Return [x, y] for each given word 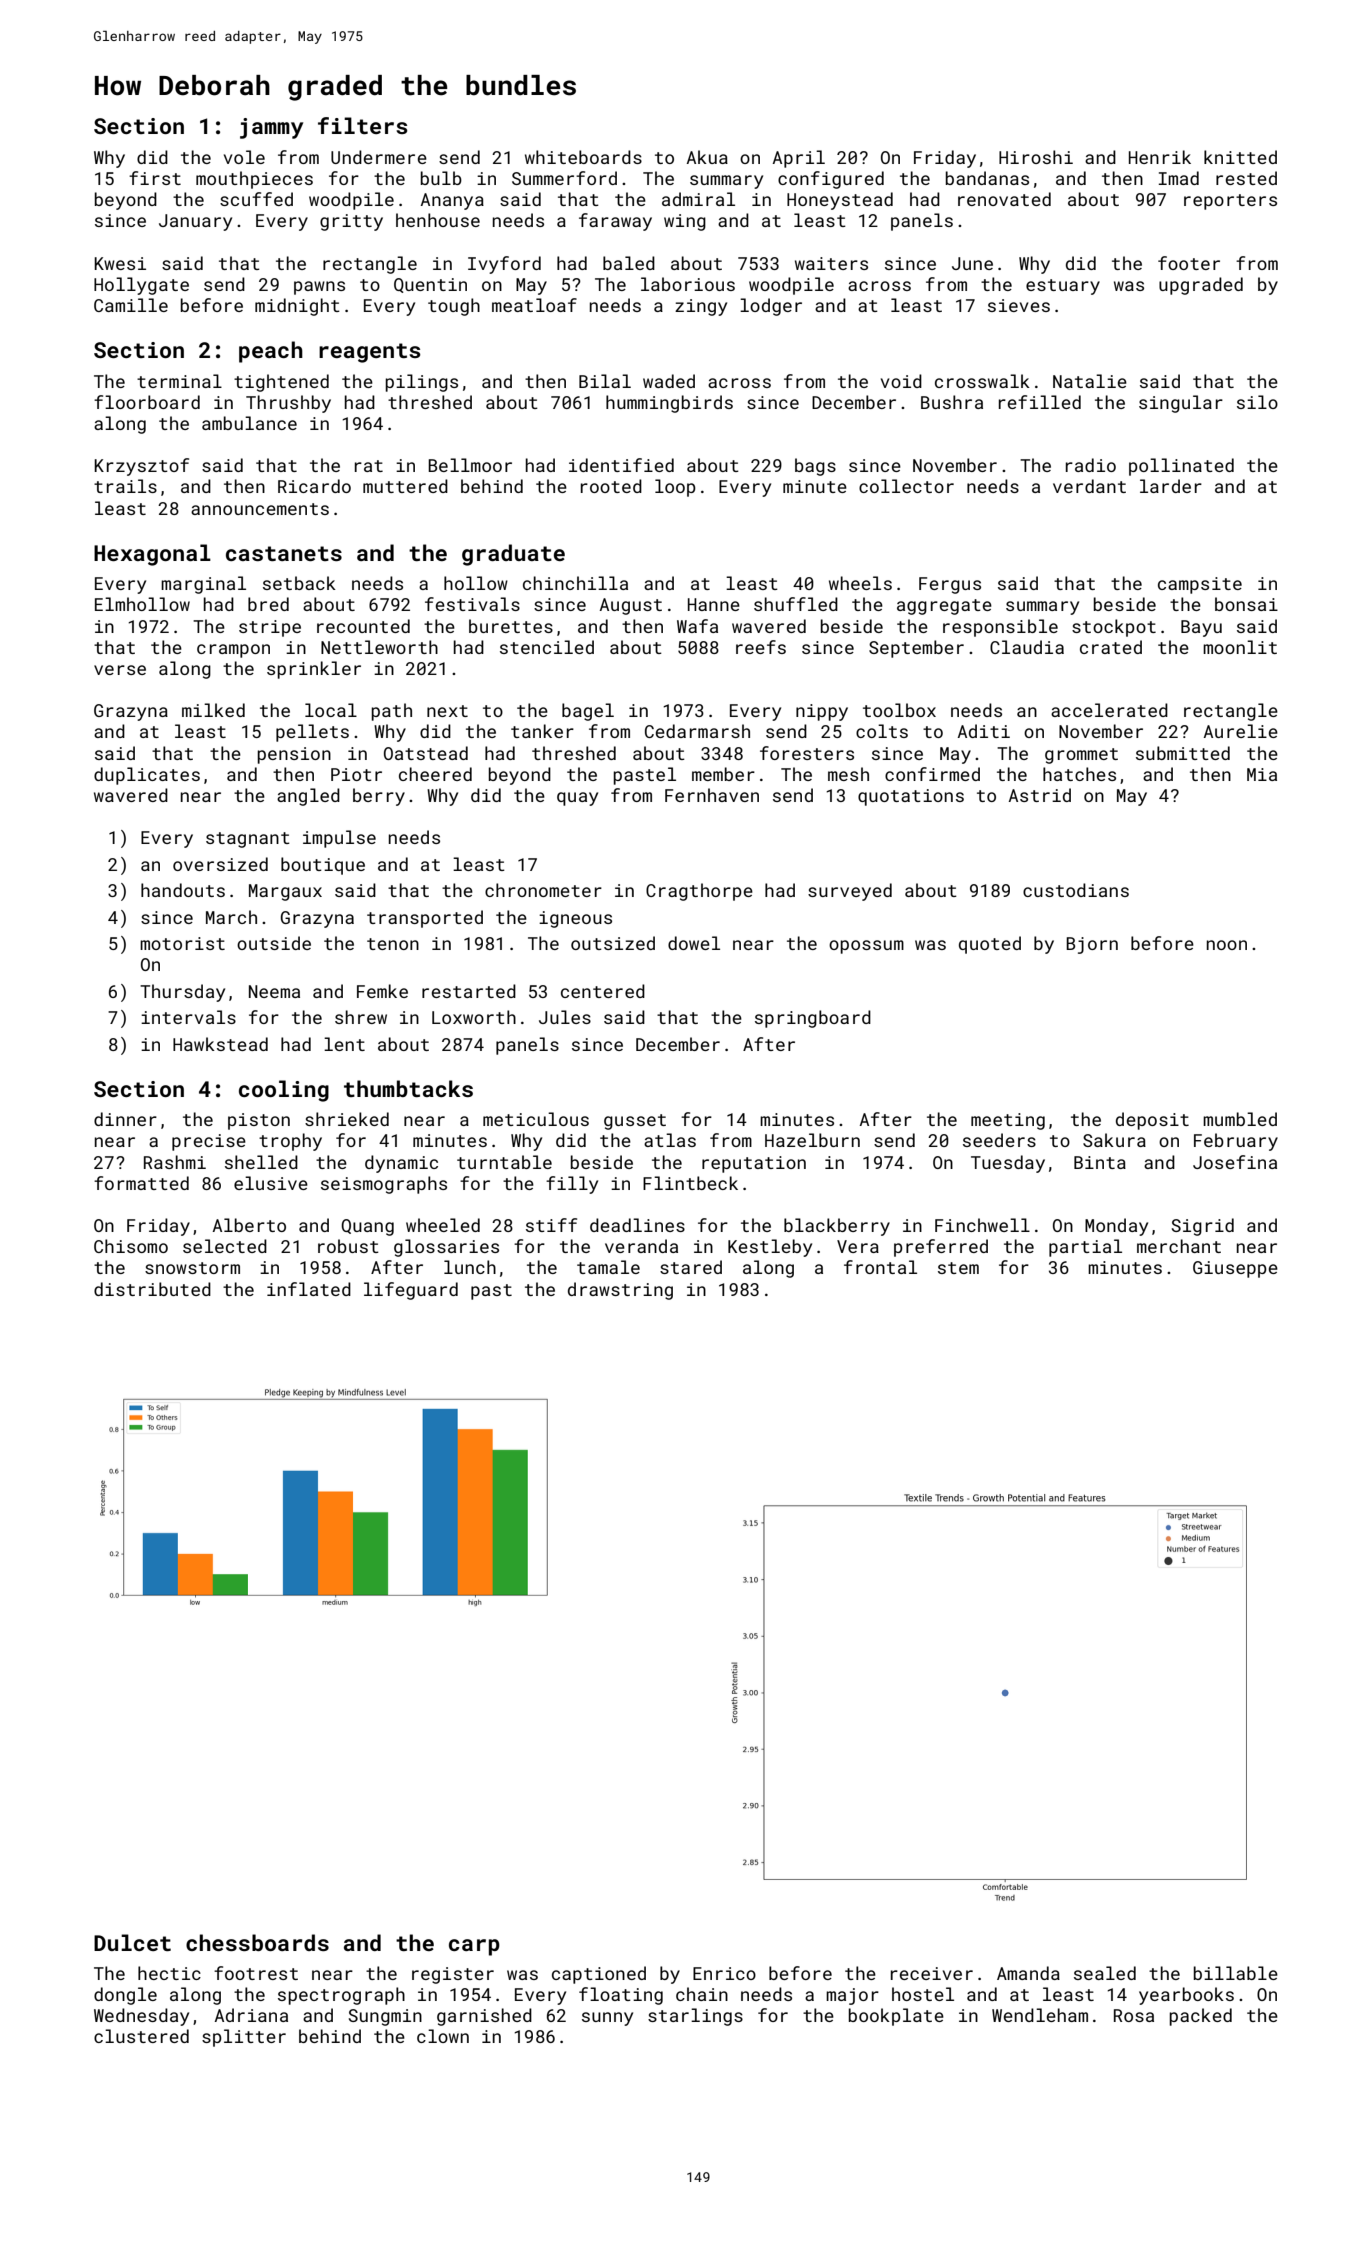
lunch [470, 1267]
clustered [141, 2036]
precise [209, 1142]
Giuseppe [1235, 1269]
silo [1257, 402]
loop [675, 488]
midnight [297, 307]
